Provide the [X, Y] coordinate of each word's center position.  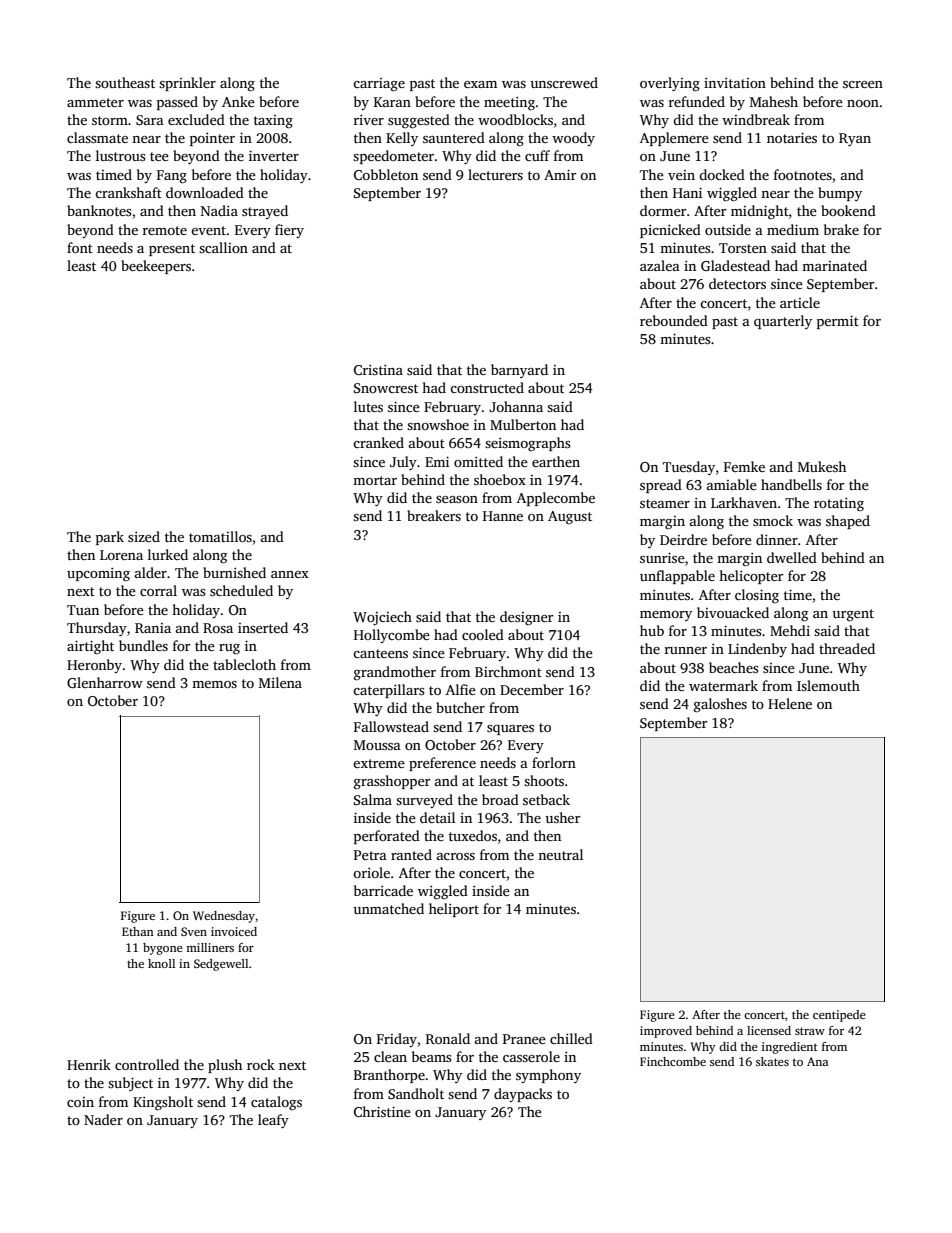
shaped [848, 522]
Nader [103, 1119]
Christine [382, 1111]
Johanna [516, 406]
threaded [847, 648]
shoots [544, 780]
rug [229, 649]
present [172, 250]
